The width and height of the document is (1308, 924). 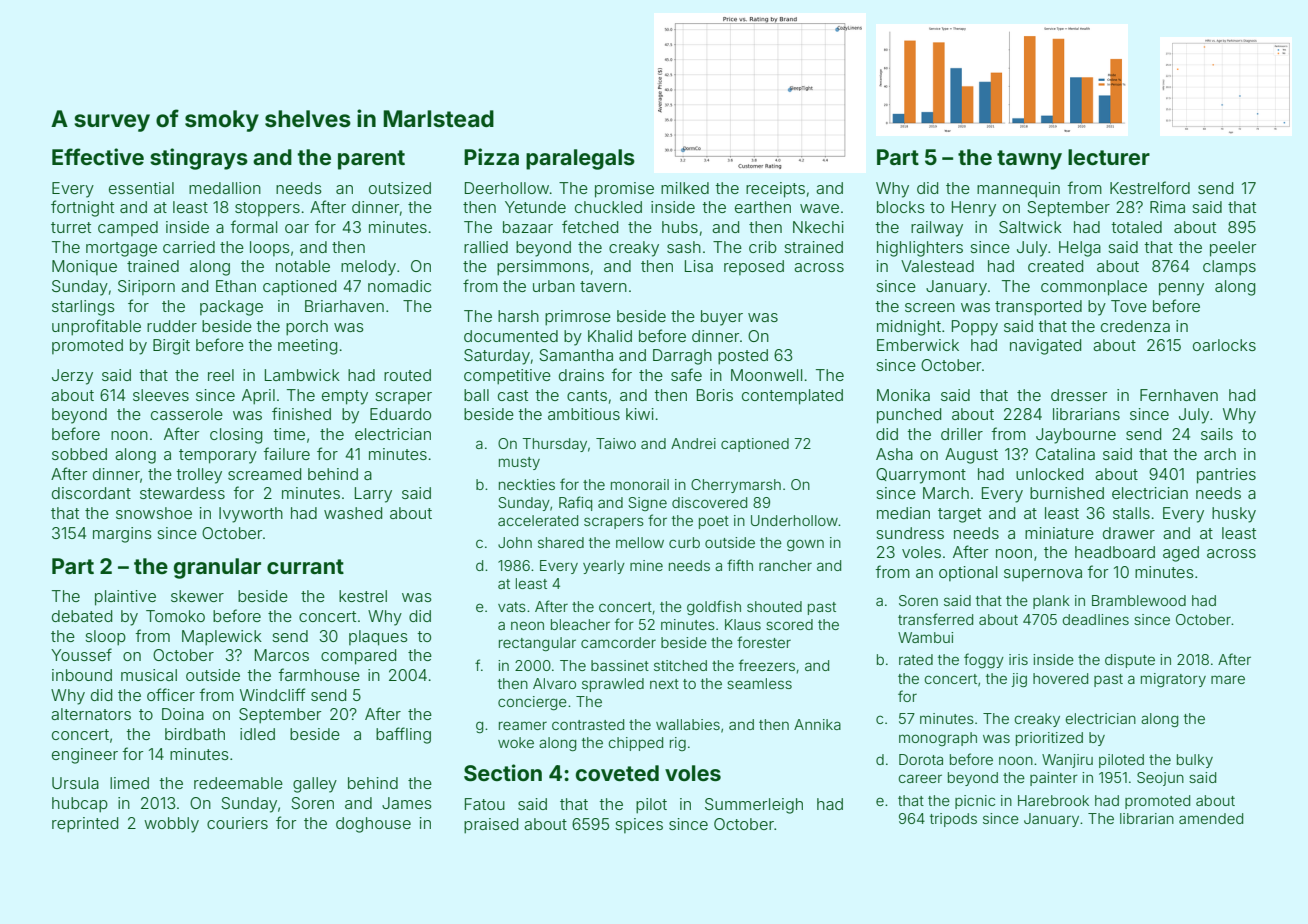 I want to click on Pizza, so click(x=491, y=156).
